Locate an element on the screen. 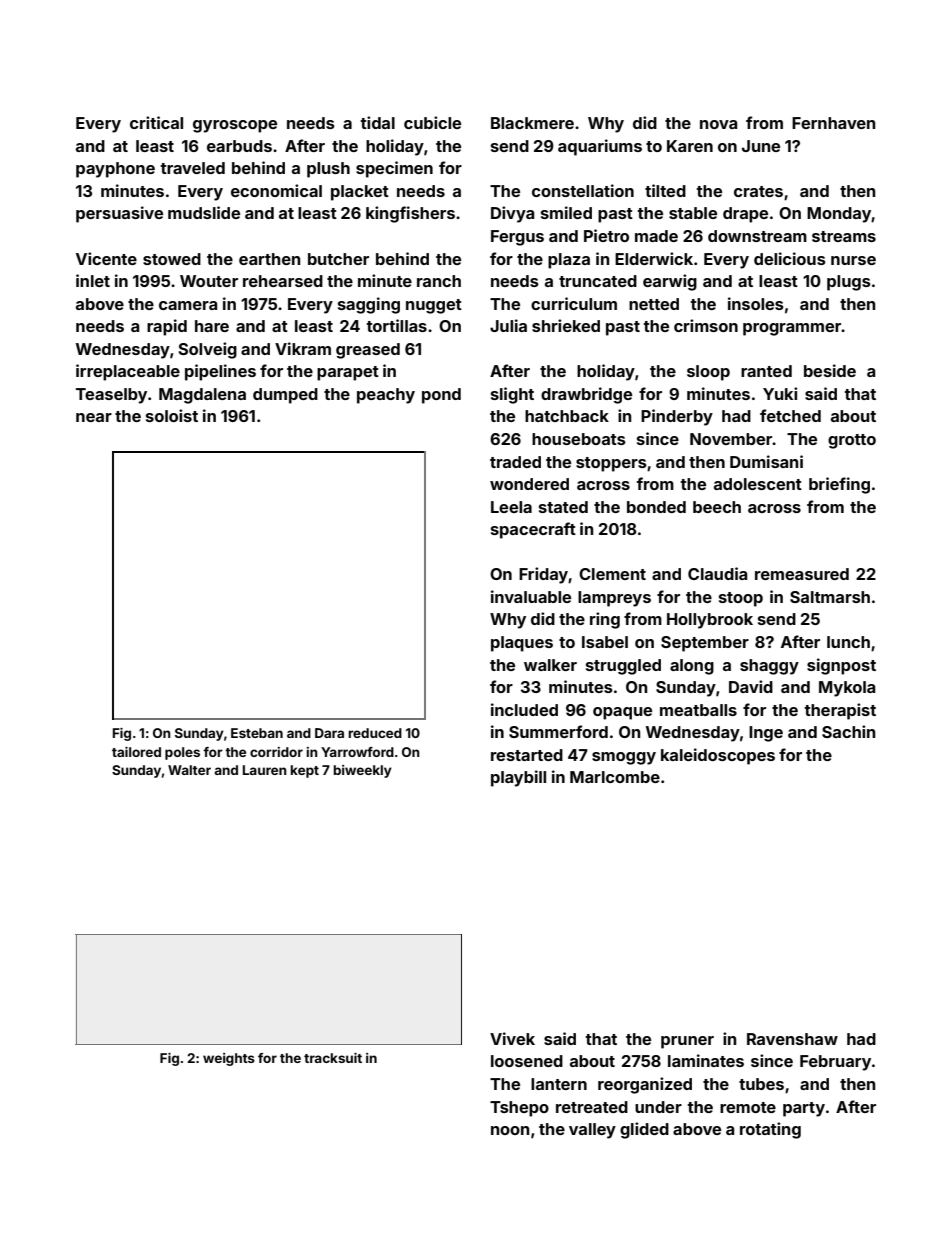 The height and width of the screenshot is (1233, 952). Esteban is located at coordinates (257, 733).
